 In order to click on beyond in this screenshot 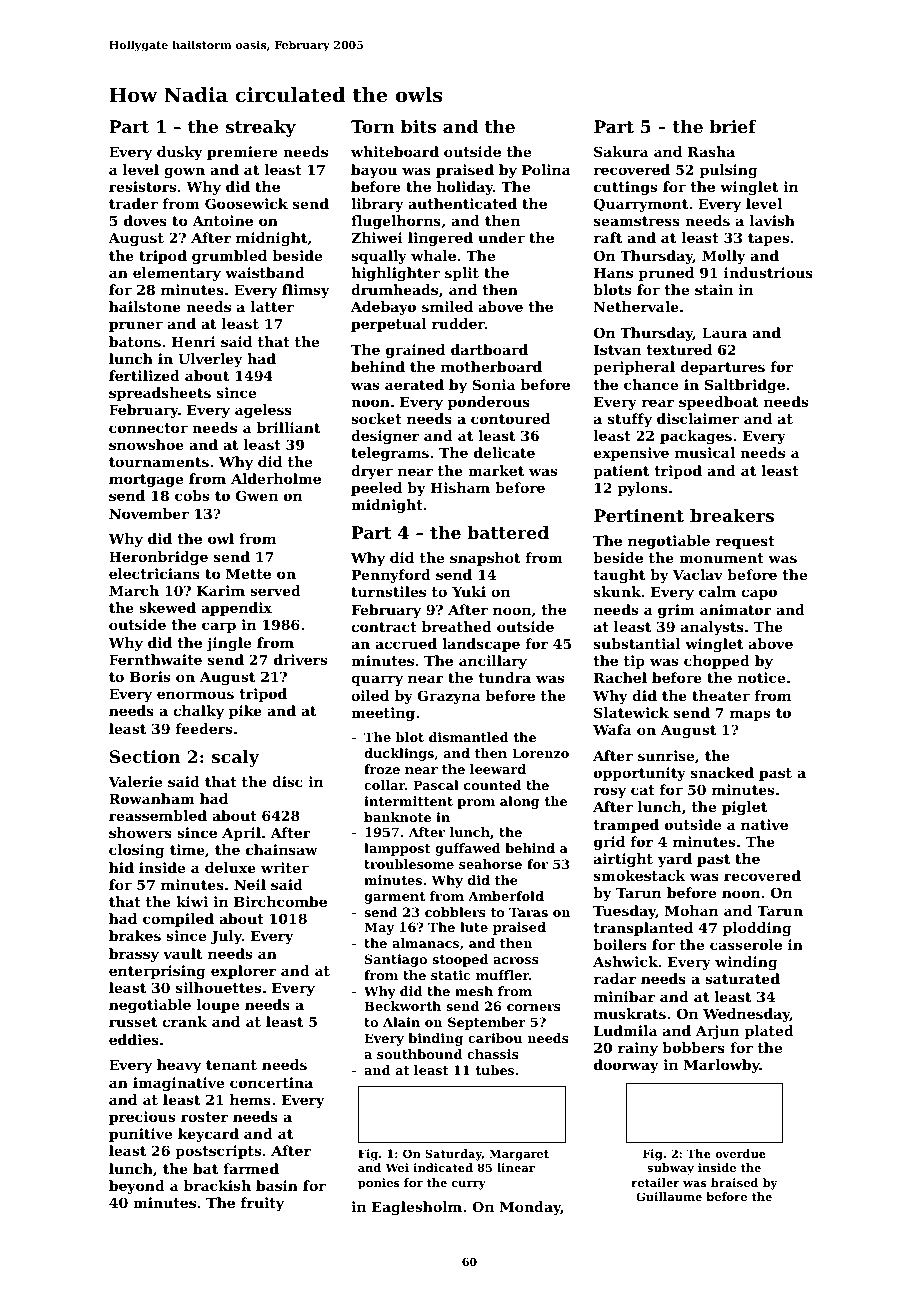, I will do `click(137, 1187)`.
